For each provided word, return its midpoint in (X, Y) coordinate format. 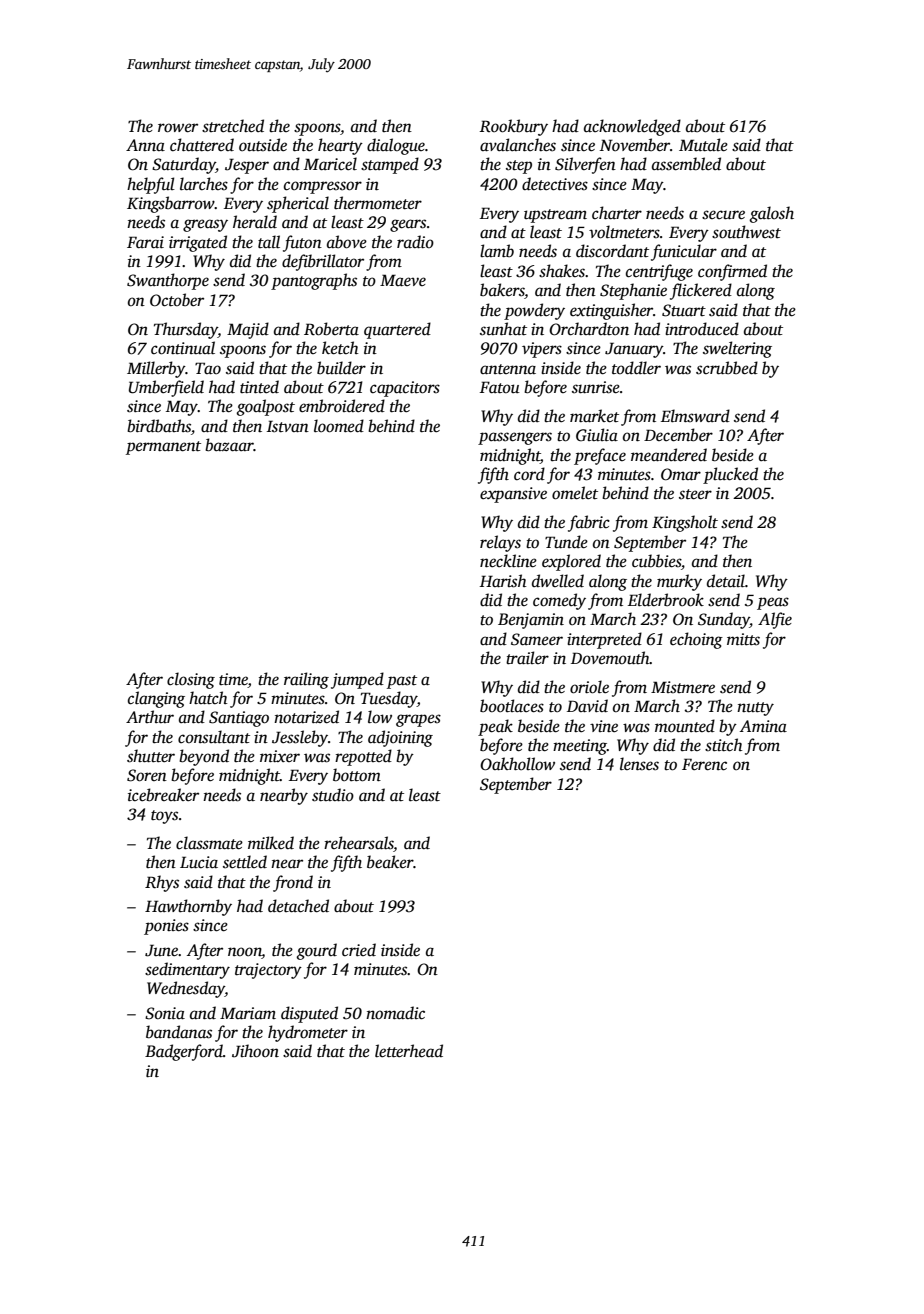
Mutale (703, 145)
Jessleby (300, 738)
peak (495, 727)
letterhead (409, 1051)
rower (178, 128)
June (161, 950)
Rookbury (514, 127)
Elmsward (695, 416)
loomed (339, 426)
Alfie (775, 620)
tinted (259, 387)
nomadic (395, 1013)
